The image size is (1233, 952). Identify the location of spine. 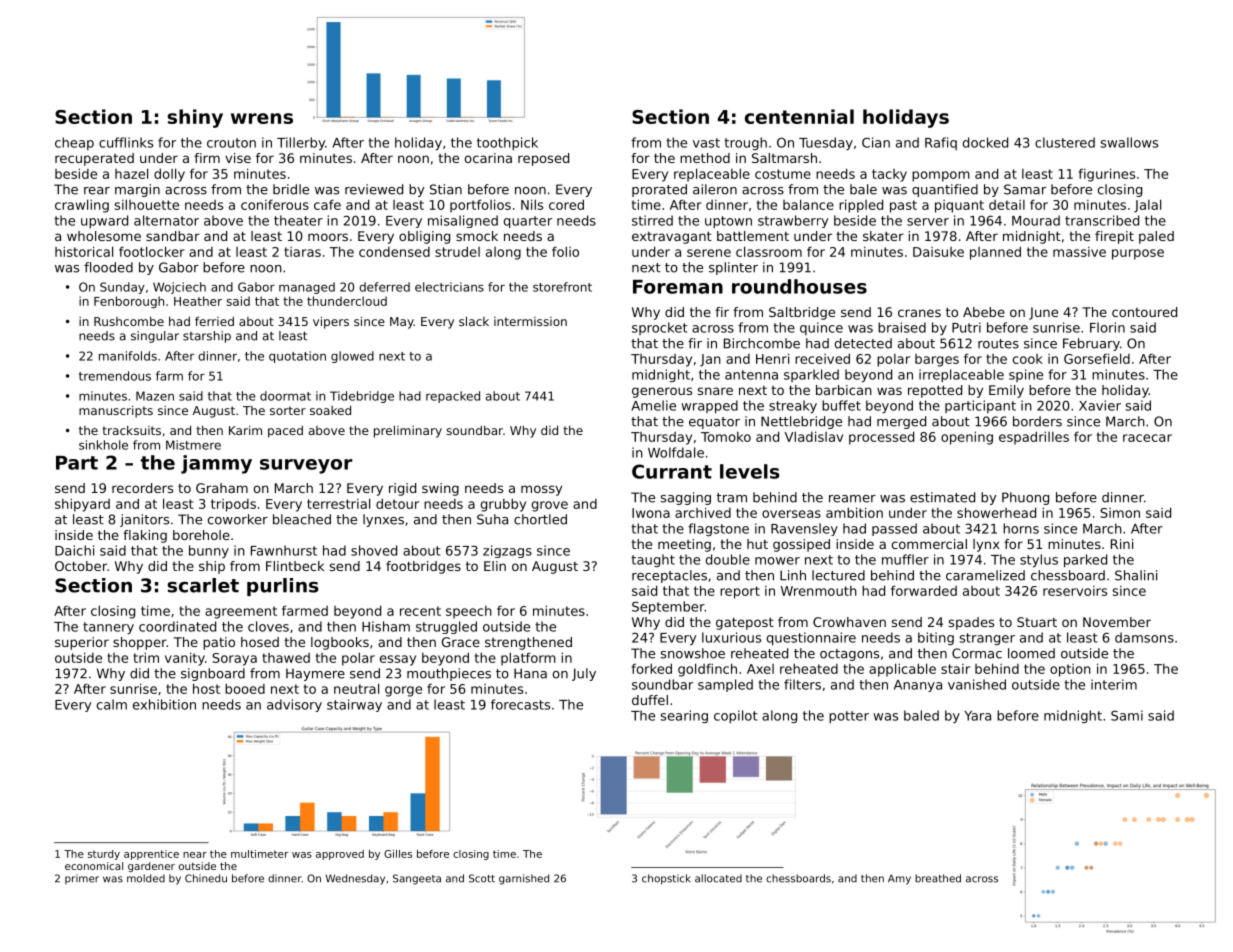
(1026, 375).
